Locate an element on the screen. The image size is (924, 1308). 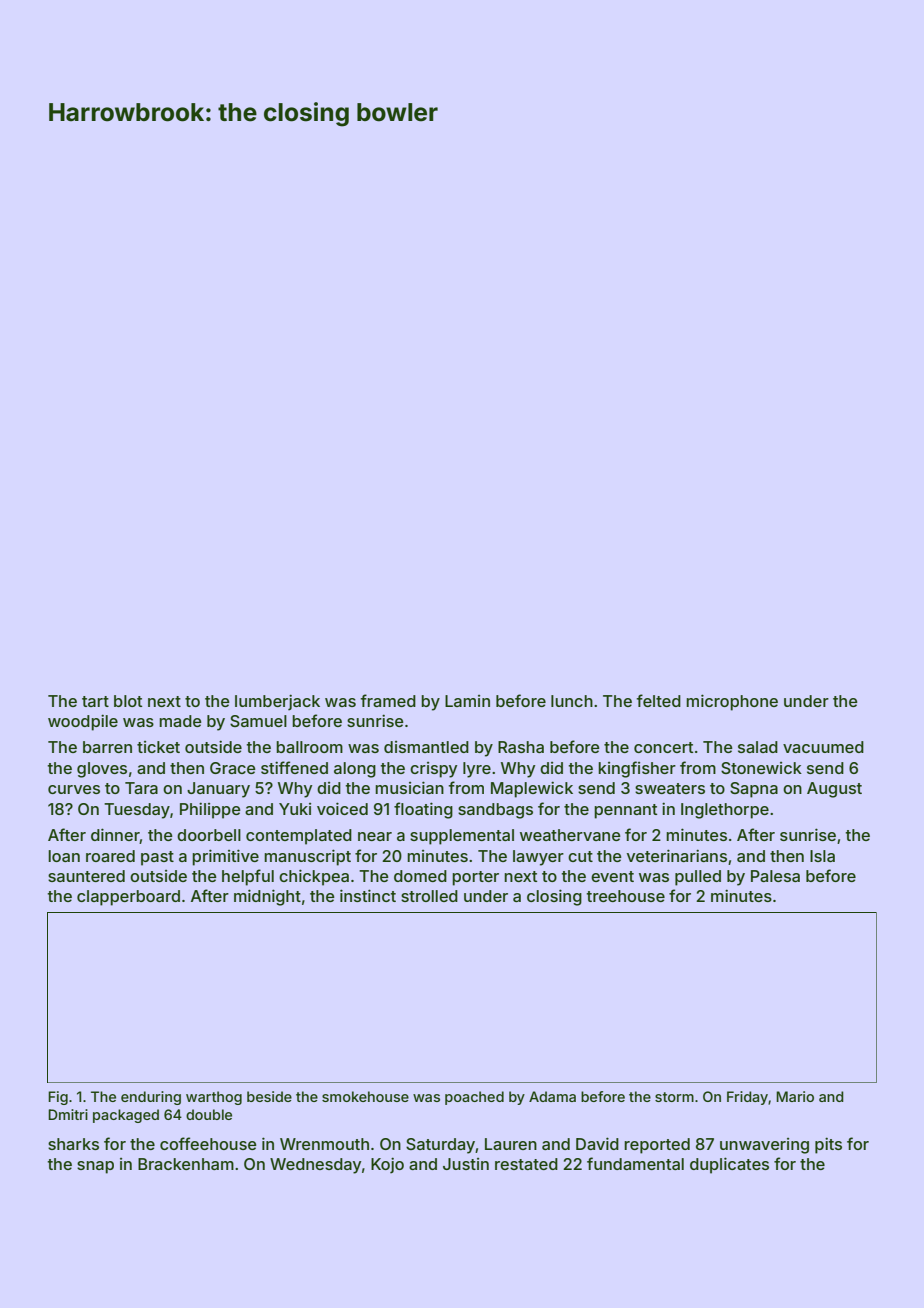
clapperboard is located at coordinates (128, 898).
